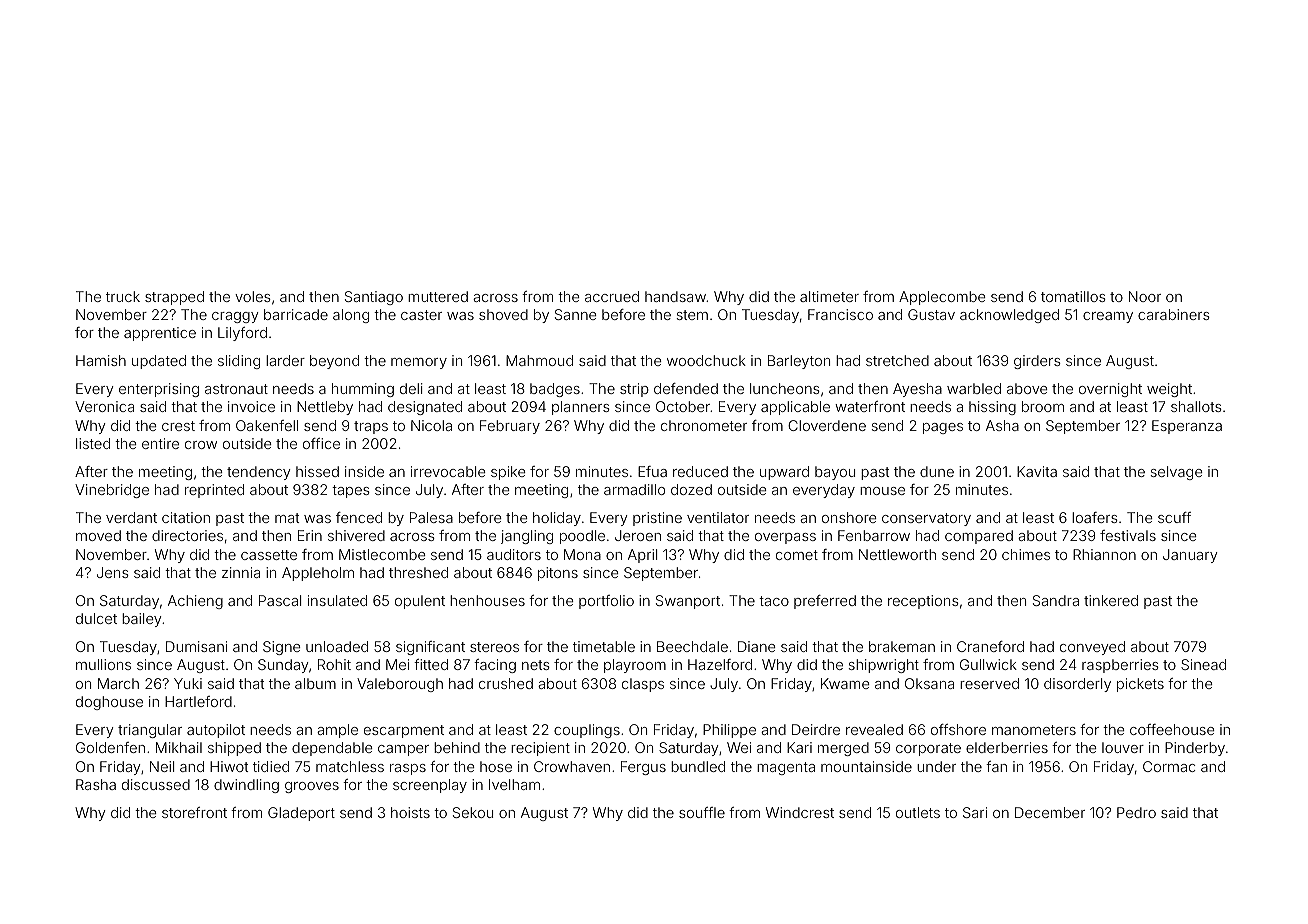 The image size is (1308, 924). What do you see at coordinates (337, 646) in the screenshot?
I see `unloaded` at bounding box center [337, 646].
